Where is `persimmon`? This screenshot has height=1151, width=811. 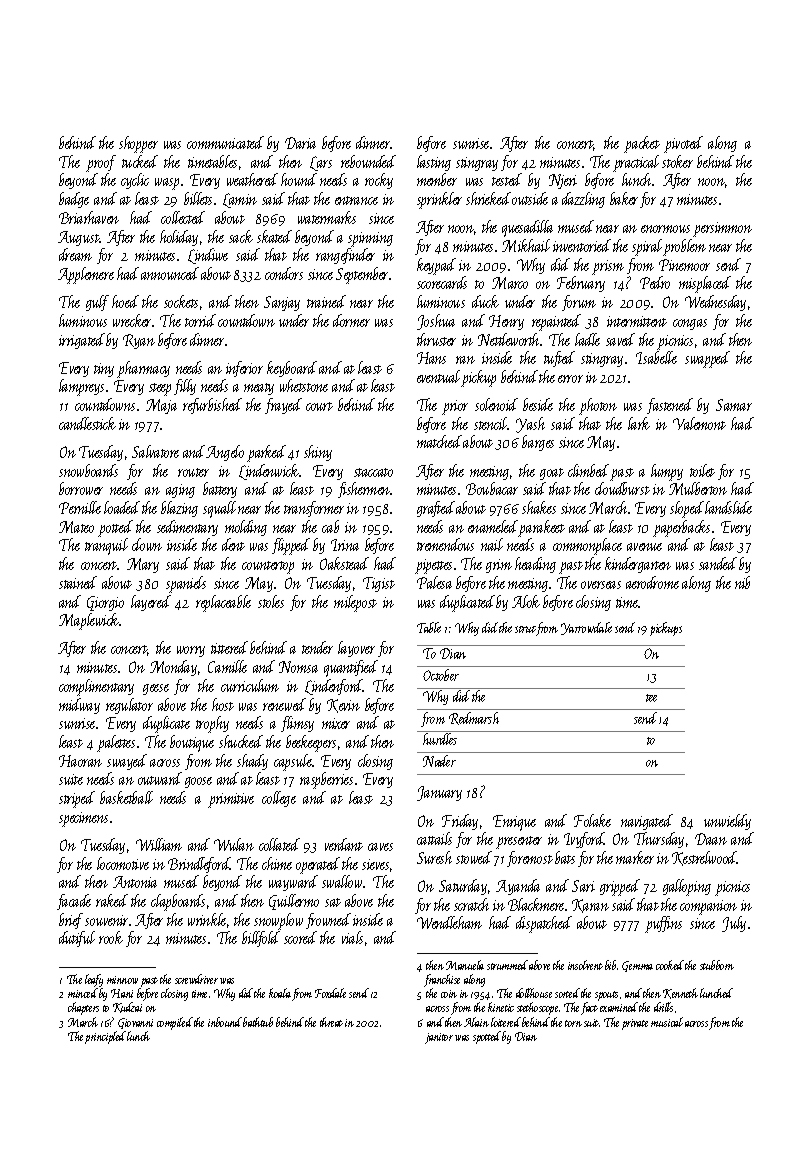
persimmon is located at coordinates (722, 229).
